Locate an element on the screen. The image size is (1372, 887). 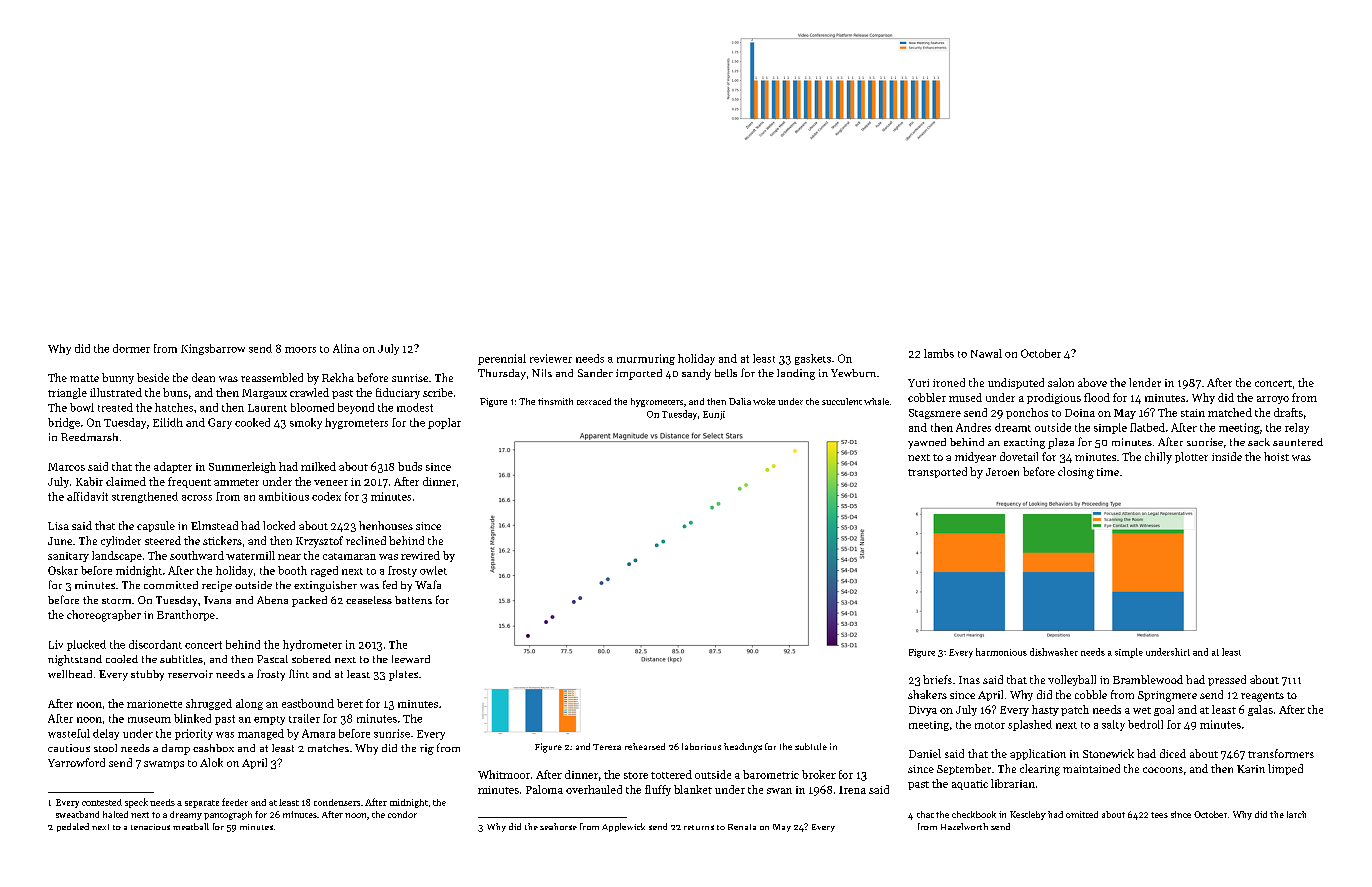
Nawal is located at coordinates (986, 353).
